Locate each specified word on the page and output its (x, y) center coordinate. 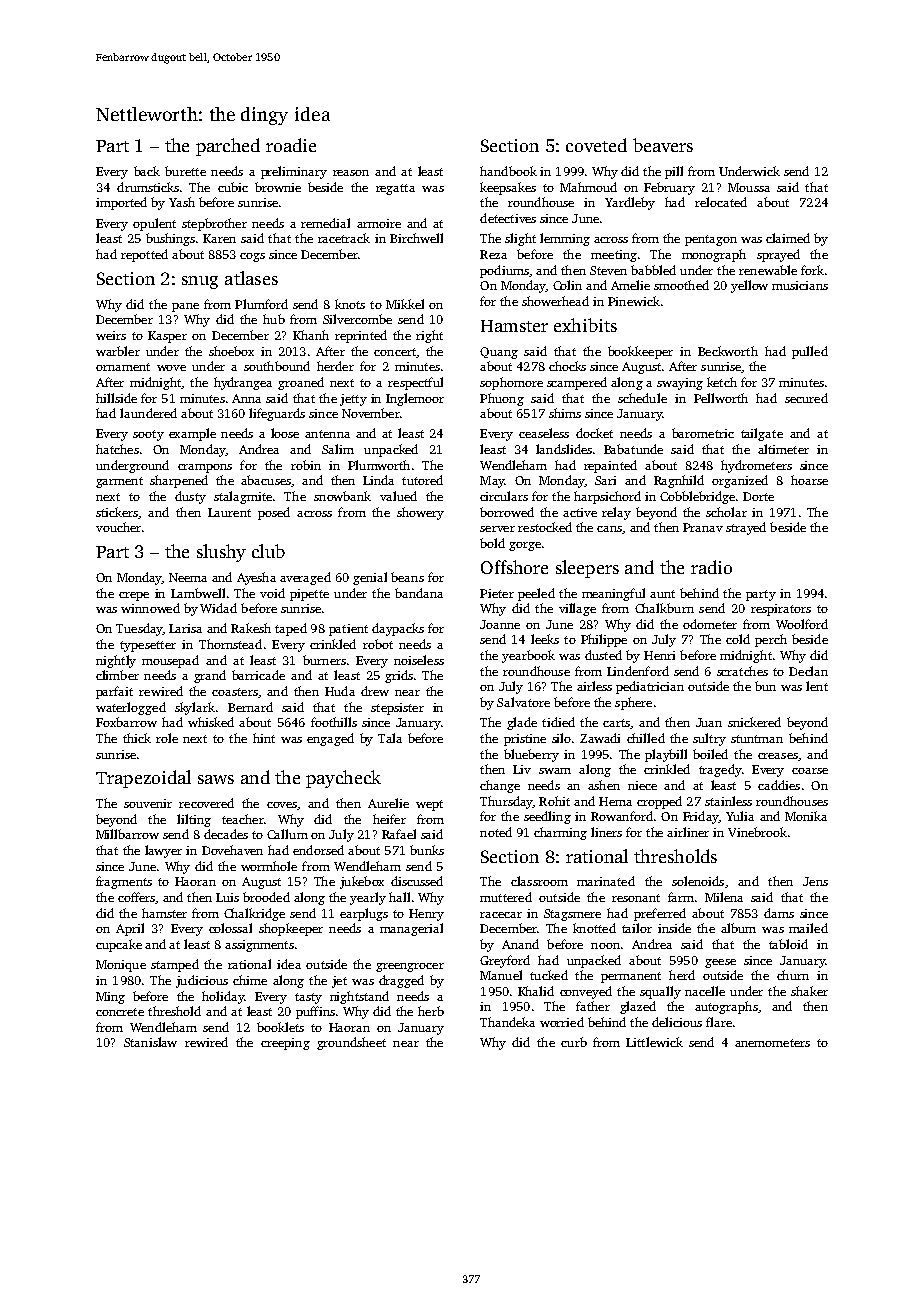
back (147, 171)
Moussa (749, 187)
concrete (120, 1012)
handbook (508, 171)
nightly (116, 661)
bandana (419, 593)
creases (778, 756)
